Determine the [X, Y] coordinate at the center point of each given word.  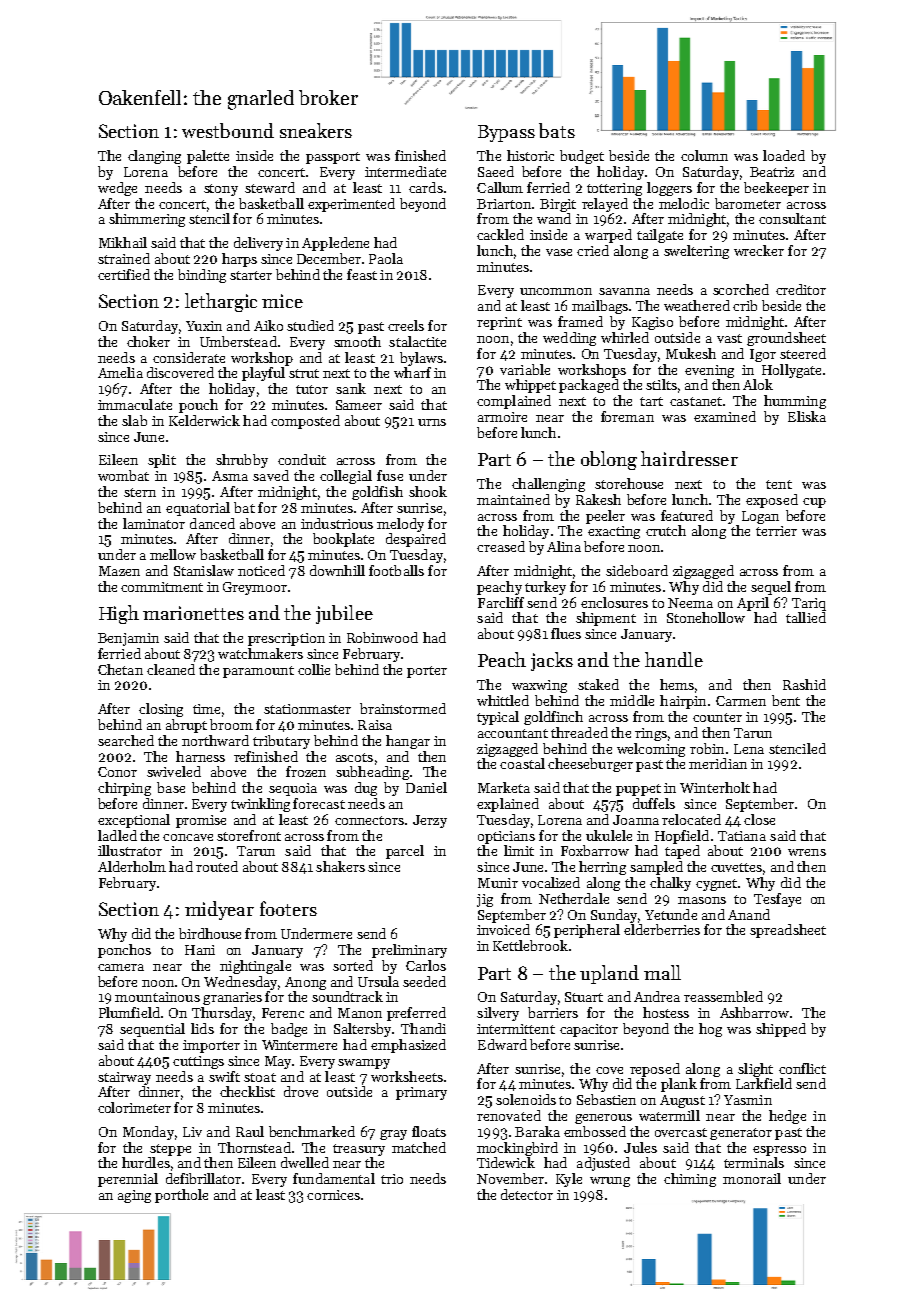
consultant [792, 218]
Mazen [119, 571]
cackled [500, 234]
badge [289, 1030]
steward [270, 187]
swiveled [174, 771]
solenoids [526, 1099]
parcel [405, 852]
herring [602, 868]
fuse [390, 475]
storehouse [629, 483]
